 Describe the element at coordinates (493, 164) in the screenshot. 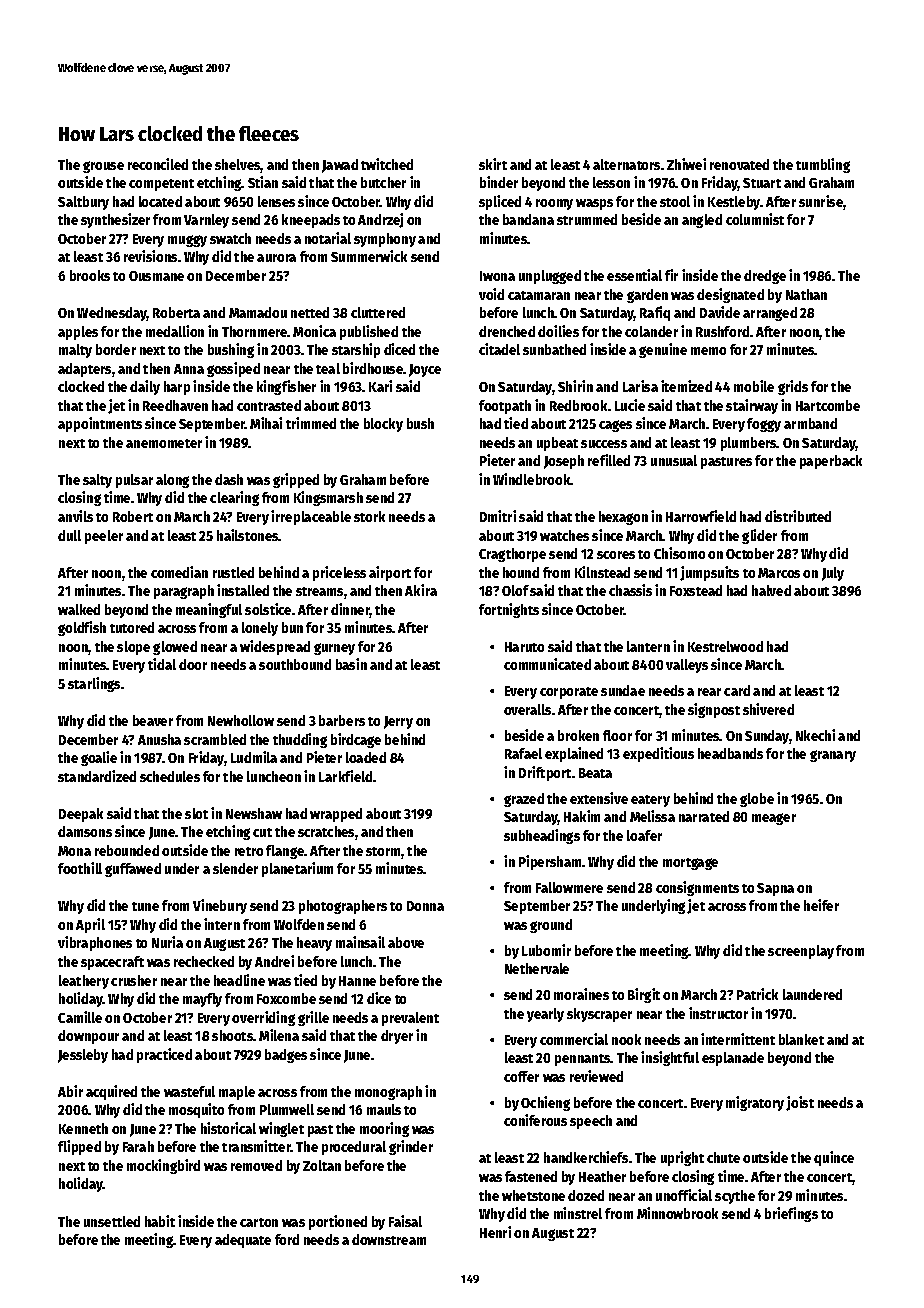

I see `skirt` at that location.
